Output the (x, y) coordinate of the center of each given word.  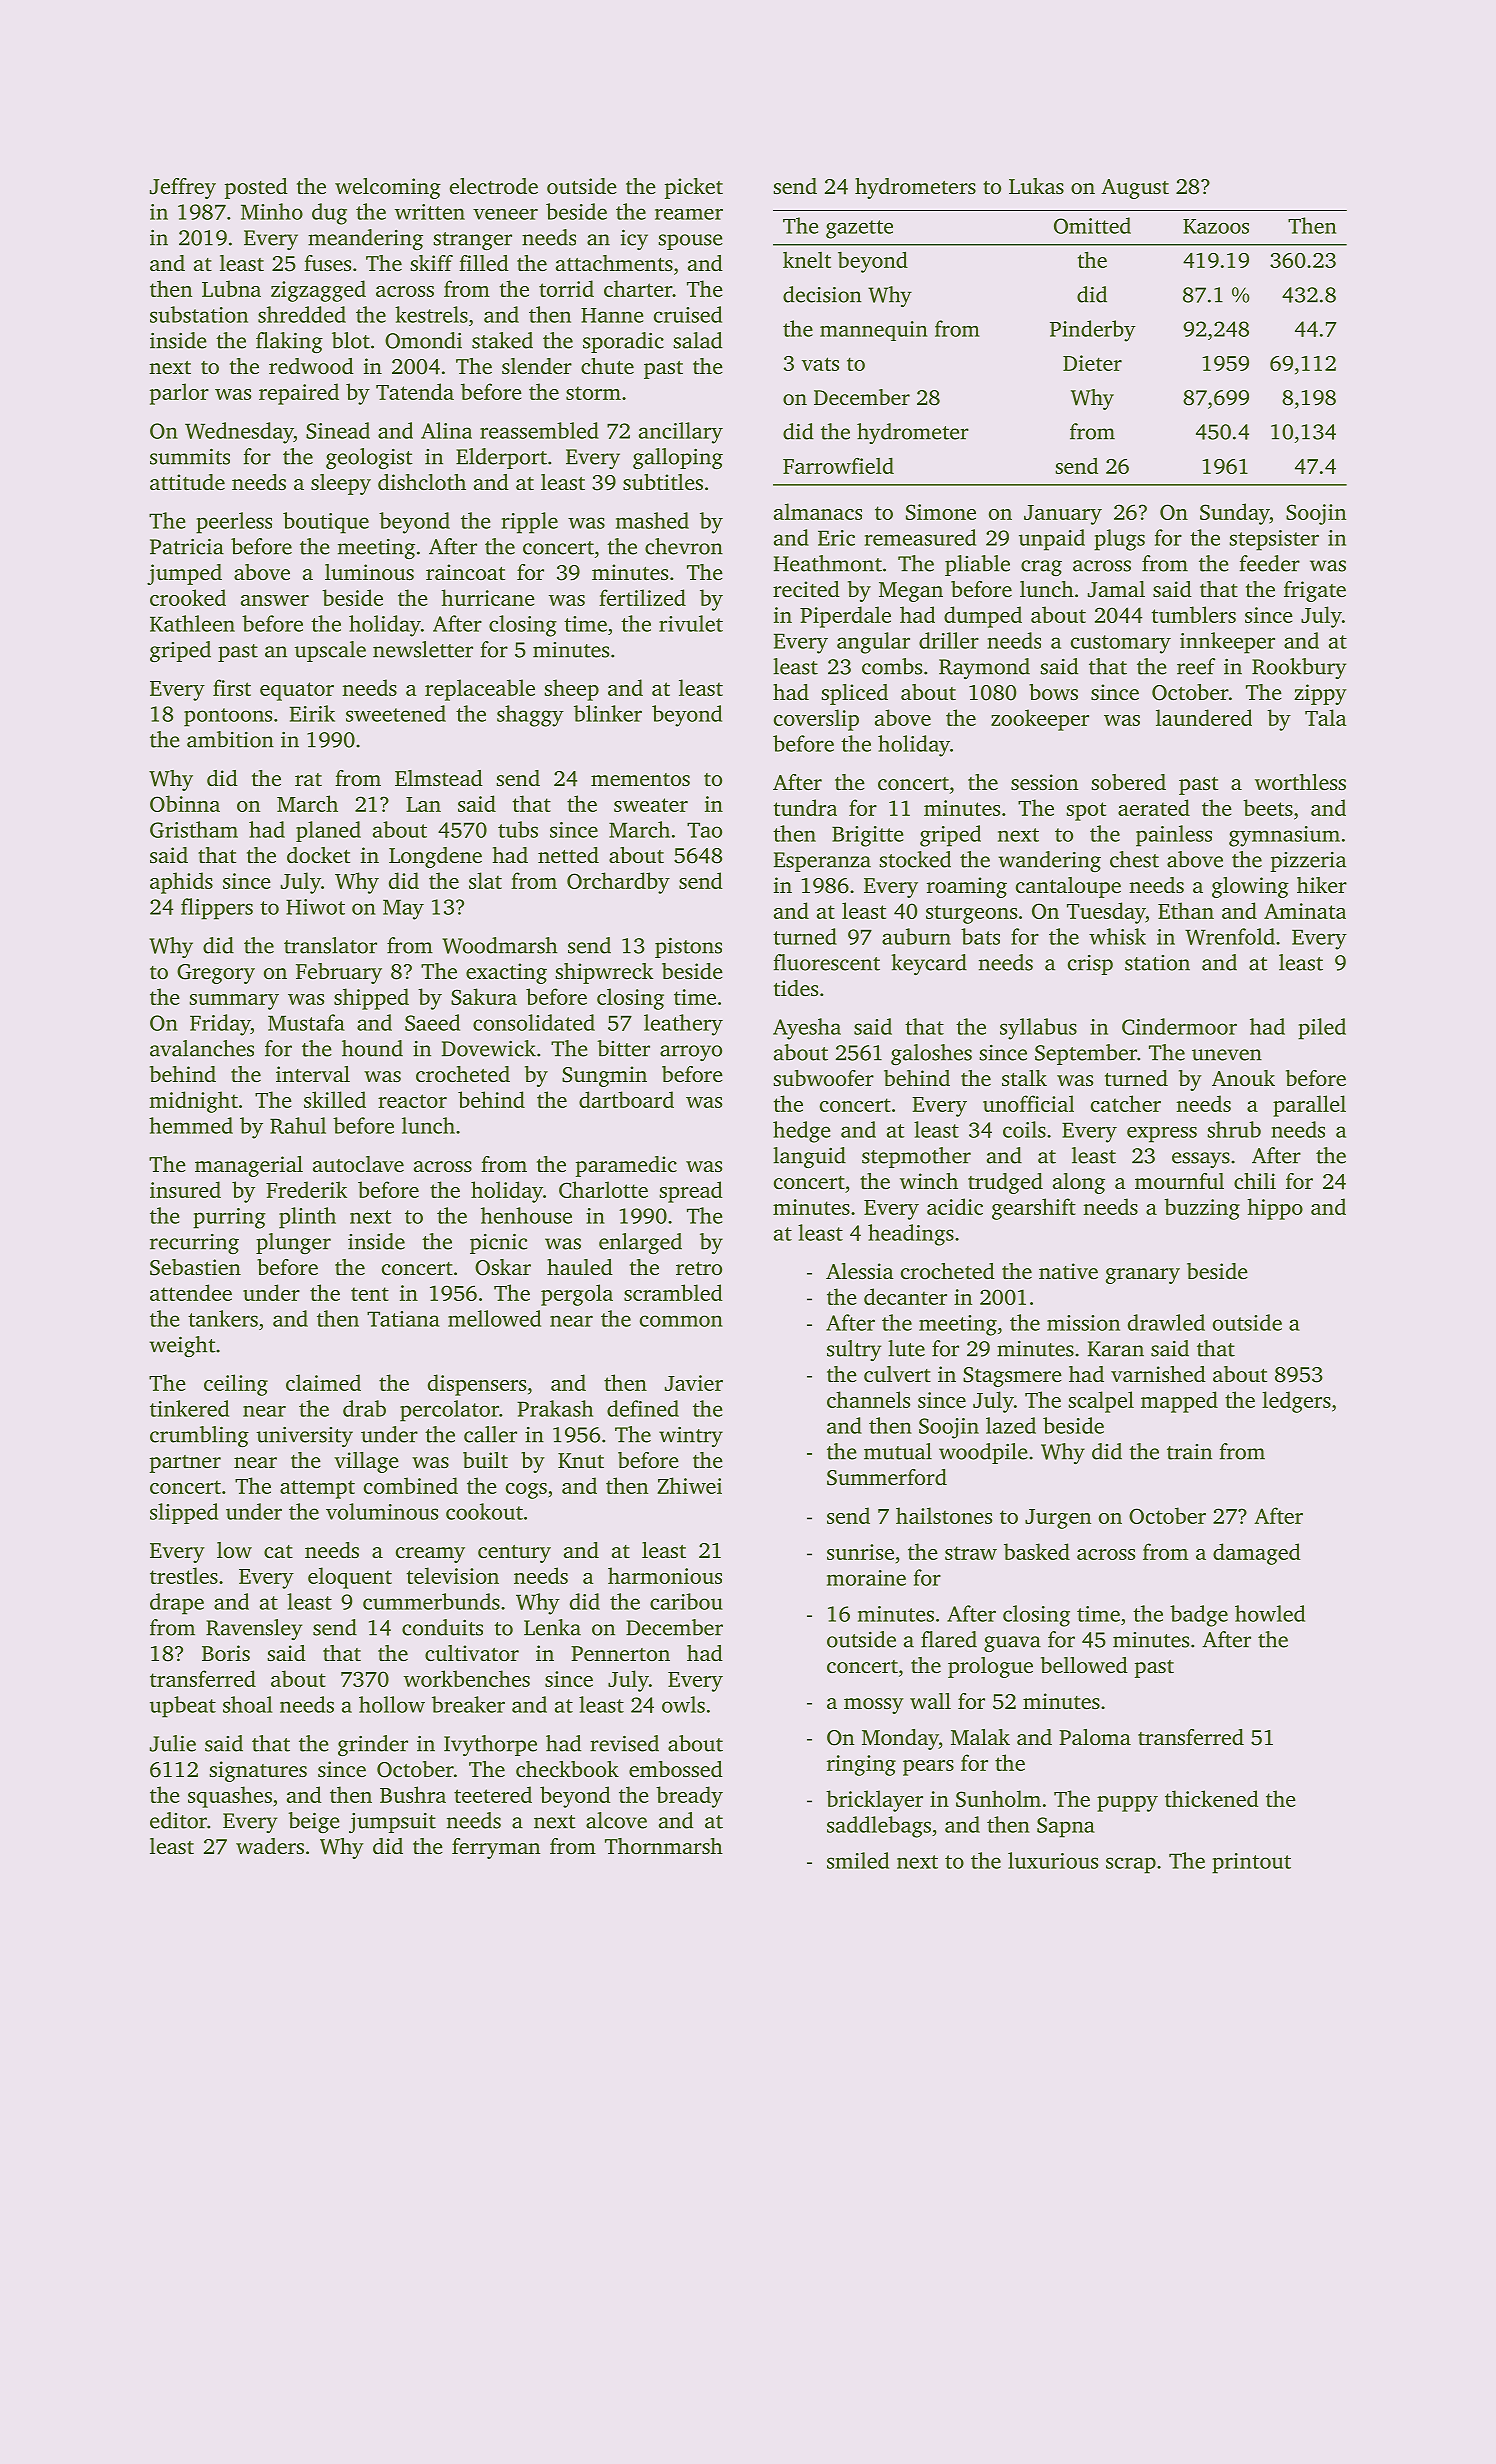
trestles (184, 1575)
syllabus (1038, 1029)
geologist (369, 459)
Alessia (860, 1271)
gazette (859, 229)
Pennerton (620, 1653)
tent (370, 1294)
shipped (371, 999)
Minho (272, 211)
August (1135, 189)
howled (1270, 1613)
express (1162, 1135)
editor (178, 1820)
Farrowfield (838, 465)
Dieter (1092, 363)
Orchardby (618, 883)
